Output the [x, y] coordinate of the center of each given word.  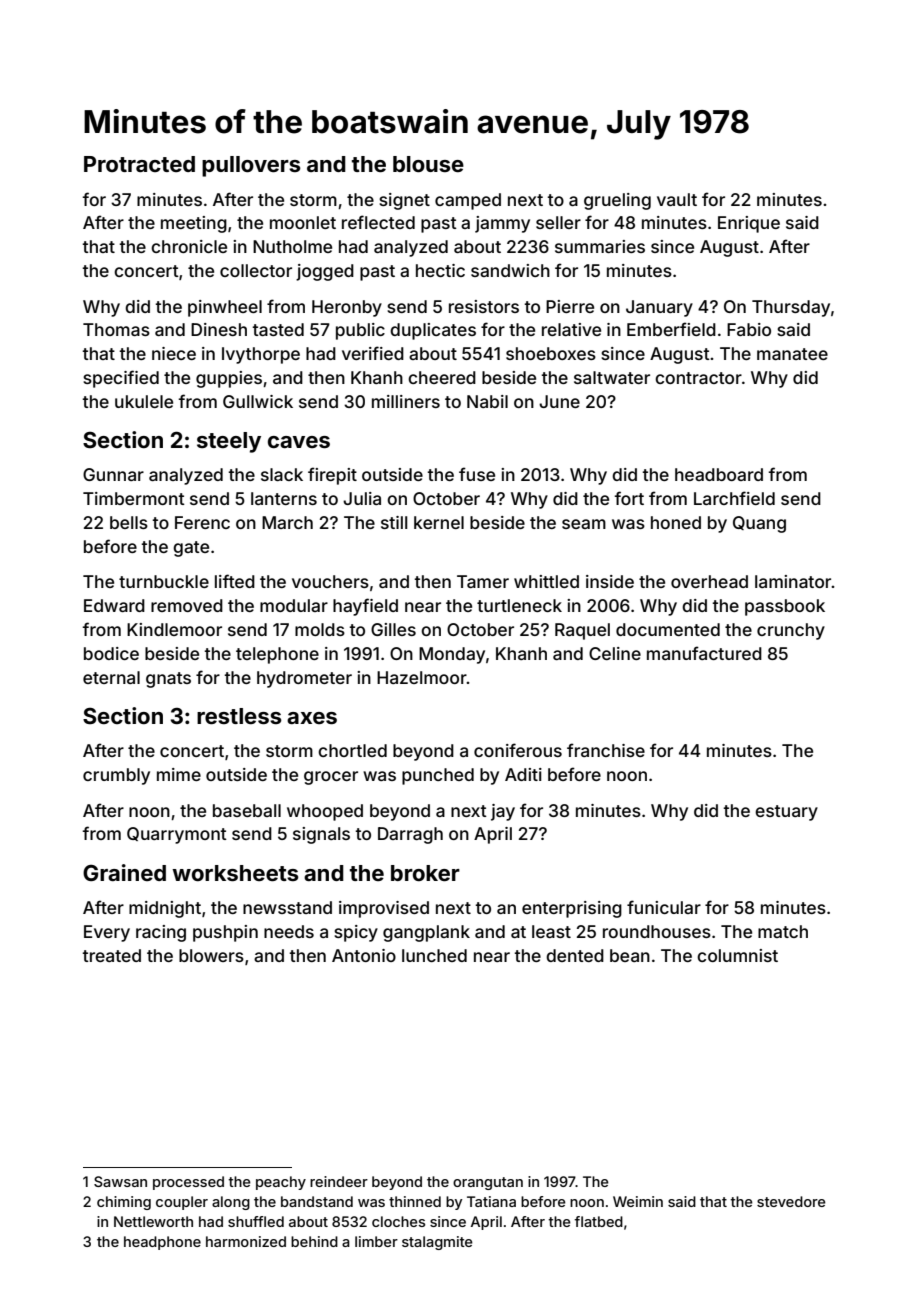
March [287, 522]
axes [312, 718]
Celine [615, 653]
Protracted [139, 164]
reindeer [339, 1181]
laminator [793, 581]
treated [111, 955]
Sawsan [120, 1181]
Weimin [638, 1201]
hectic [440, 270]
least [551, 931]
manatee [792, 354]
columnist [737, 955]
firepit [332, 476]
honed [676, 522]
